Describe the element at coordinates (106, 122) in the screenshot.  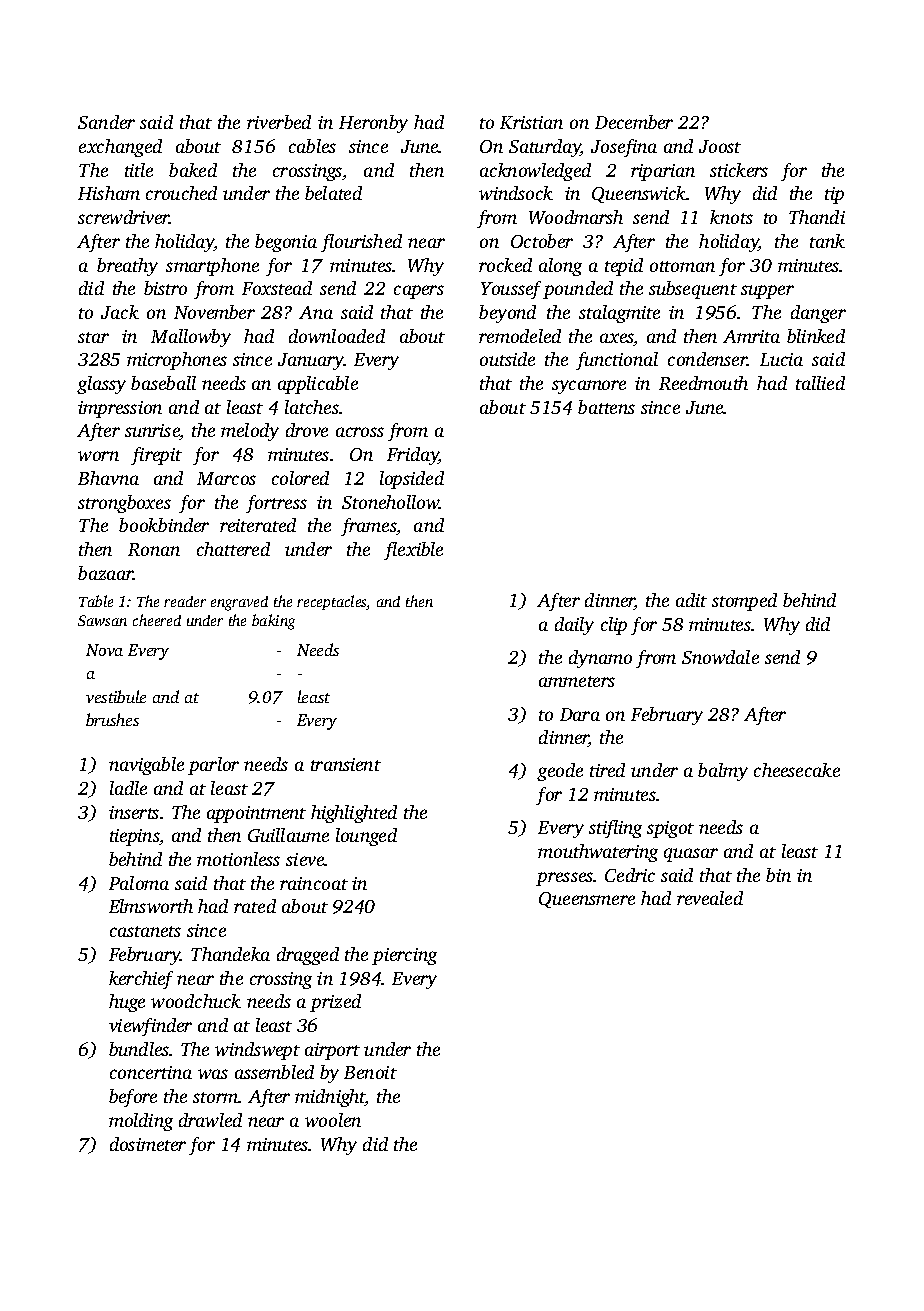
I see `Sander` at that location.
